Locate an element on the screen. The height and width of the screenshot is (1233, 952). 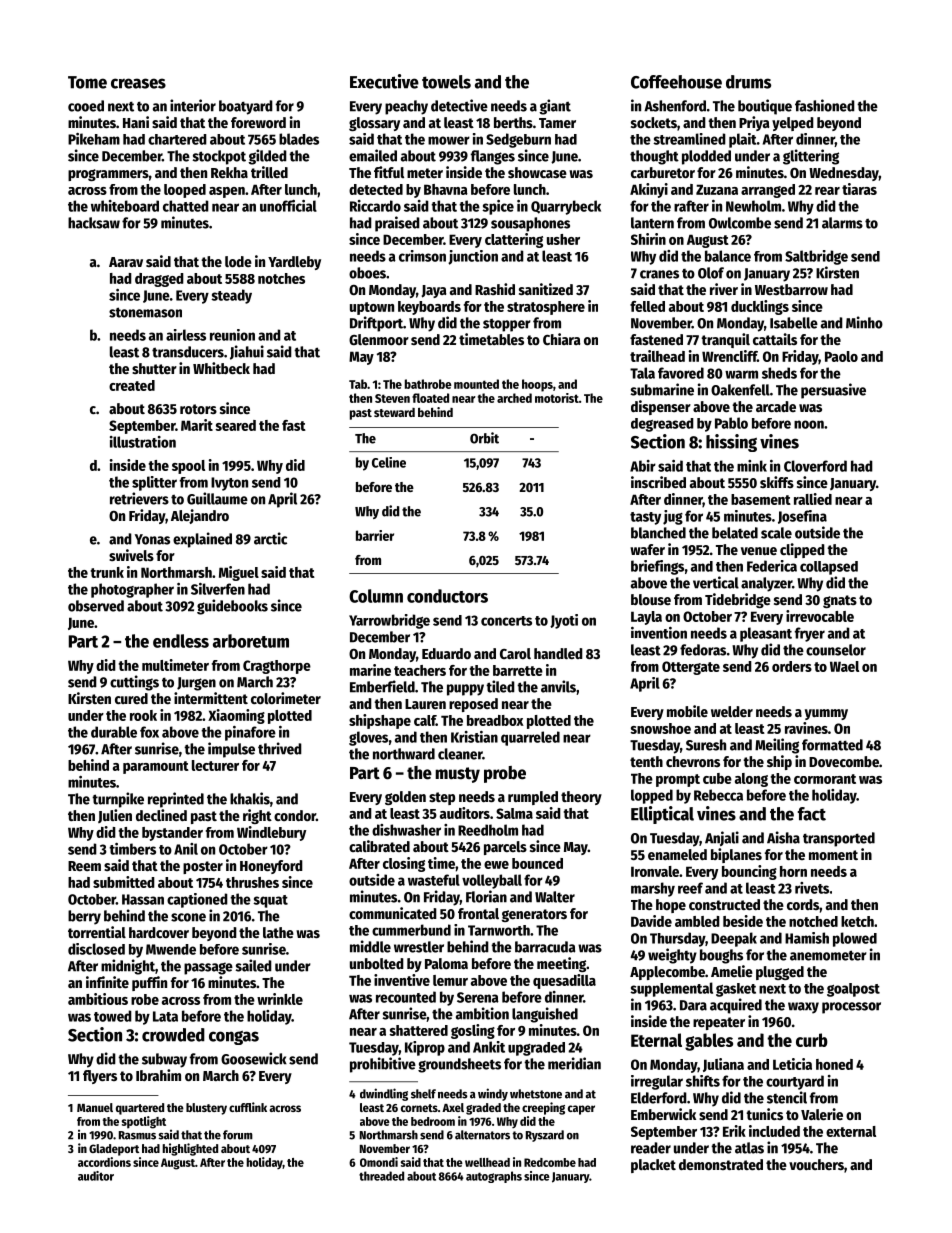
Reem is located at coordinates (84, 866).
